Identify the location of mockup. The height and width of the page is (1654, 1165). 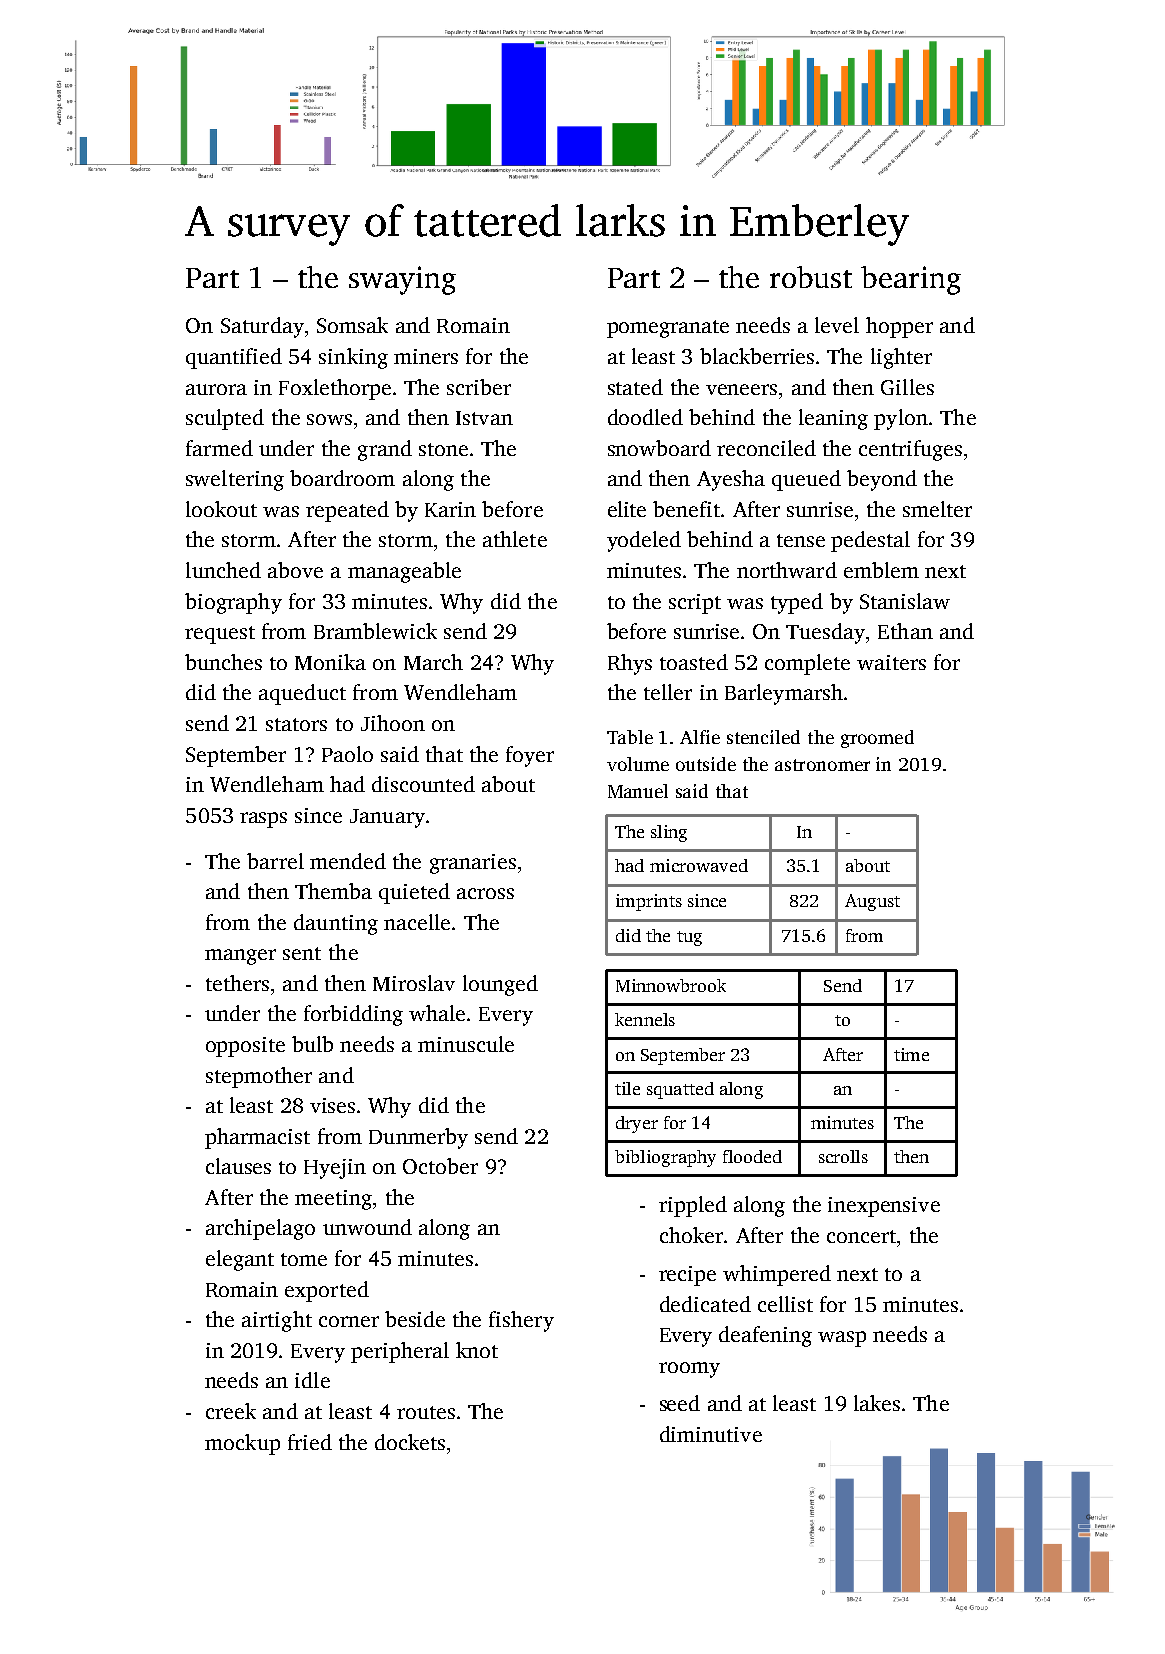
(242, 1444).
